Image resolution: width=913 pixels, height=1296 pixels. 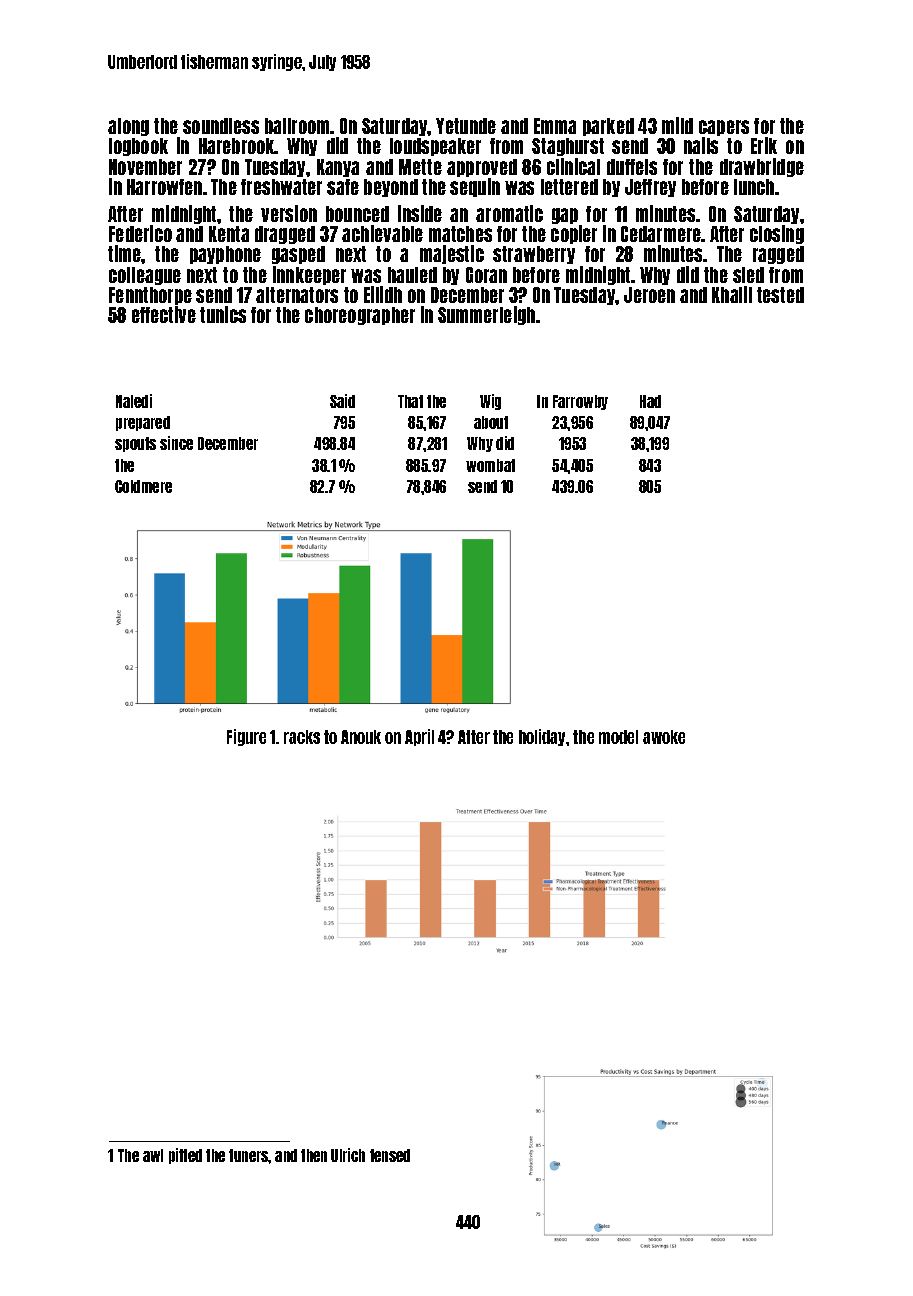 What do you see at coordinates (342, 401) in the screenshot?
I see `Said` at bounding box center [342, 401].
